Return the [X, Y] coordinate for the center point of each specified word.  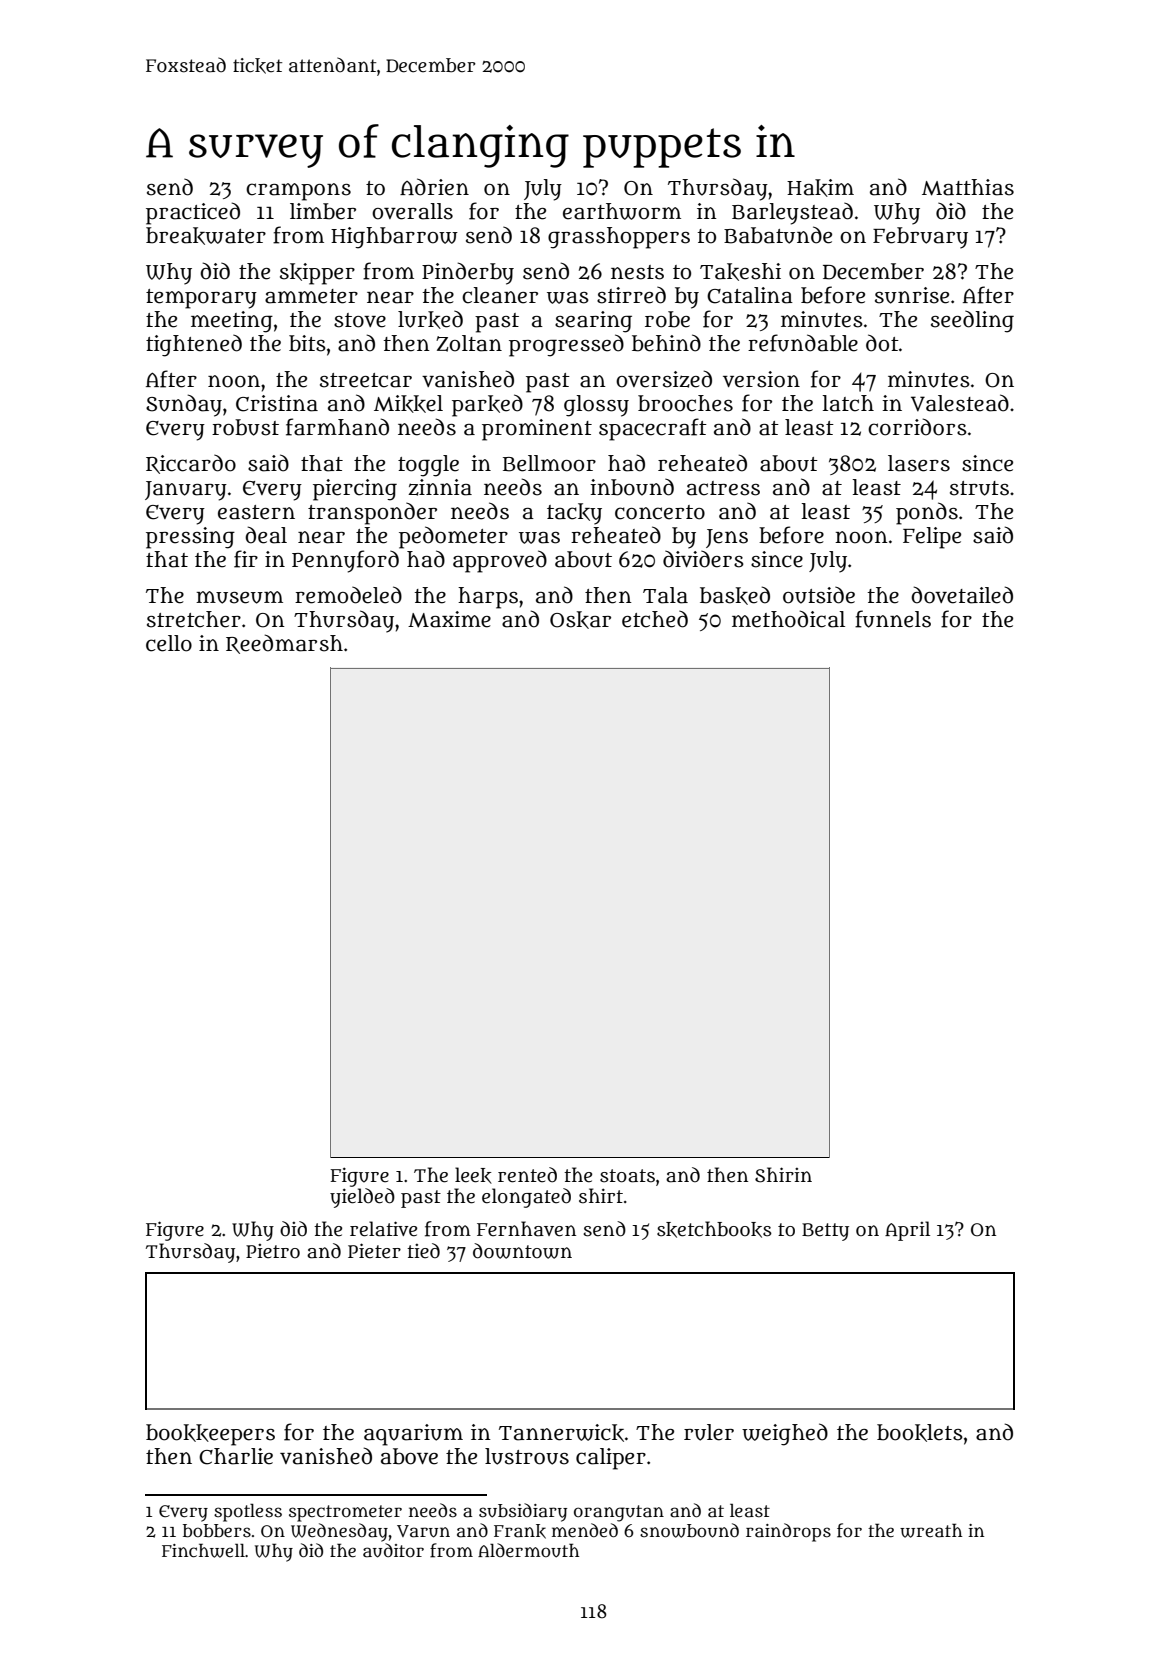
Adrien [434, 187]
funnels [893, 619]
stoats [627, 1176]
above [409, 1456]
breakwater [206, 236]
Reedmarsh [284, 644]
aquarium [413, 1435]
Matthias [968, 187]
